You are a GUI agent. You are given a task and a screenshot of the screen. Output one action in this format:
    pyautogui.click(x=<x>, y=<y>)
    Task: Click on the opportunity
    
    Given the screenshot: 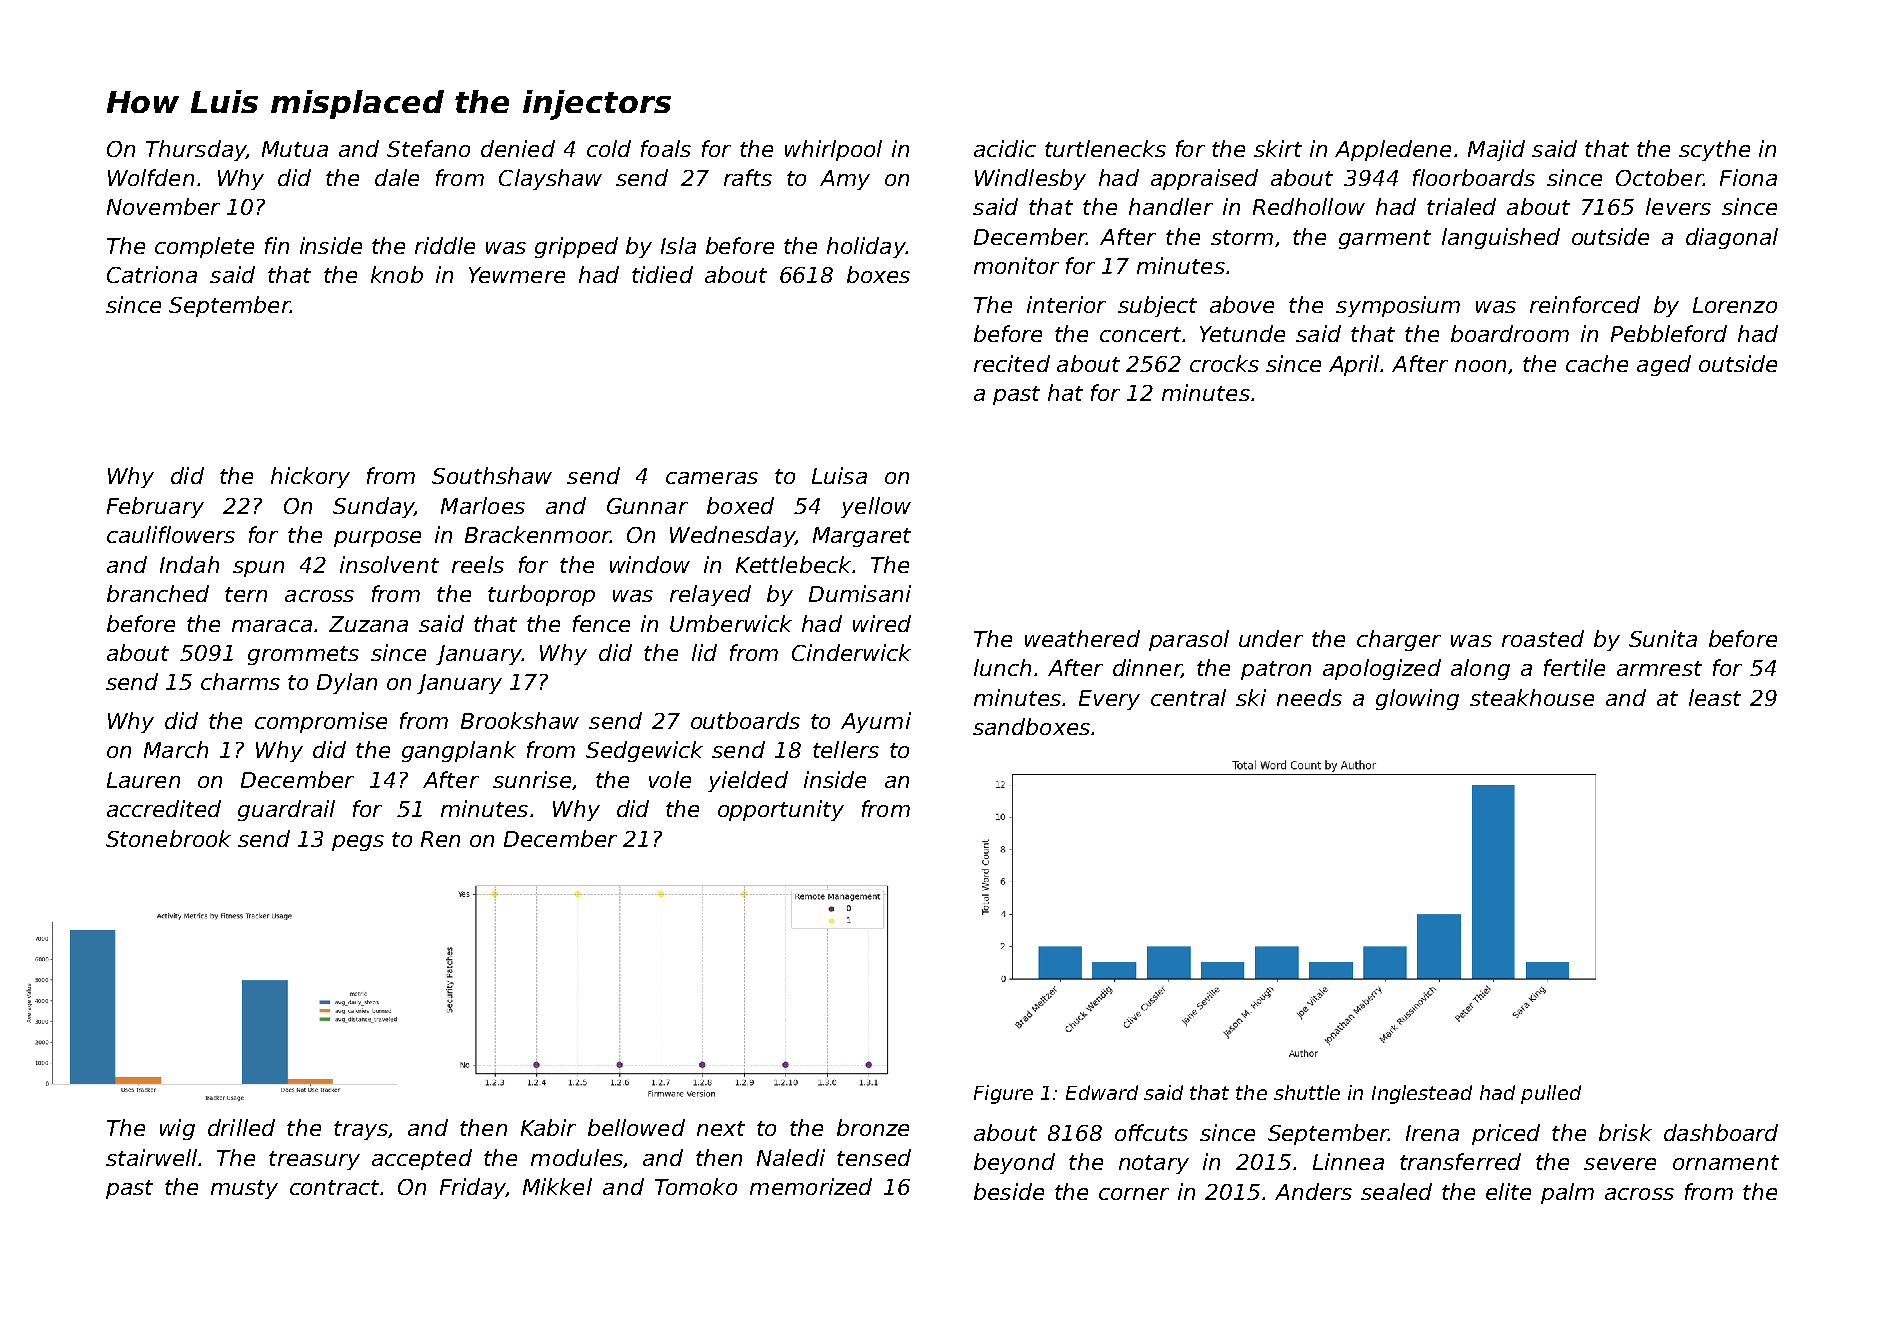 What is the action you would take?
    pyautogui.click(x=781, y=810)
